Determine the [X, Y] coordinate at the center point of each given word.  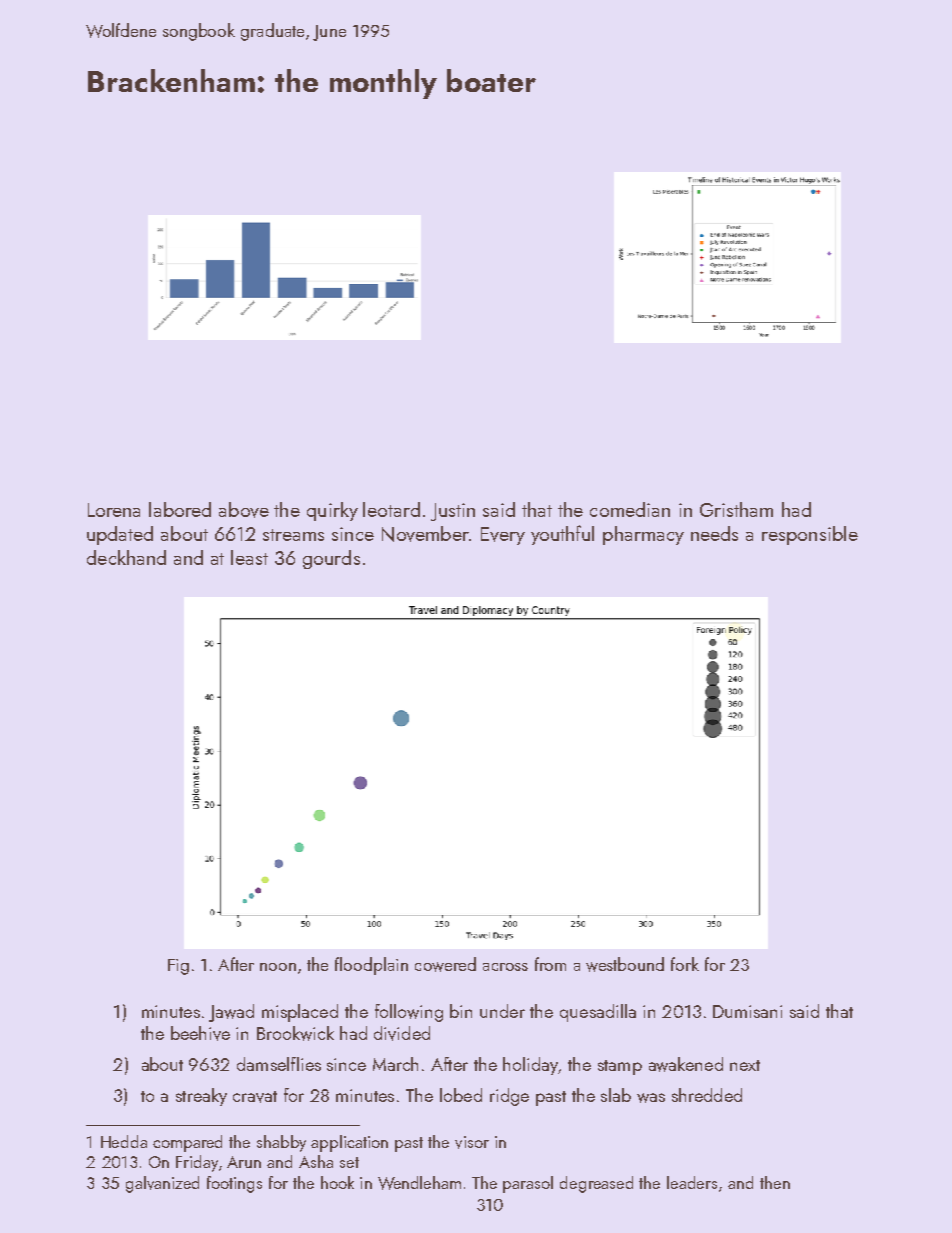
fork [685, 964]
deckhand [126, 557]
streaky [201, 1097]
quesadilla [598, 1013]
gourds [331, 559]
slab [616, 1095]
